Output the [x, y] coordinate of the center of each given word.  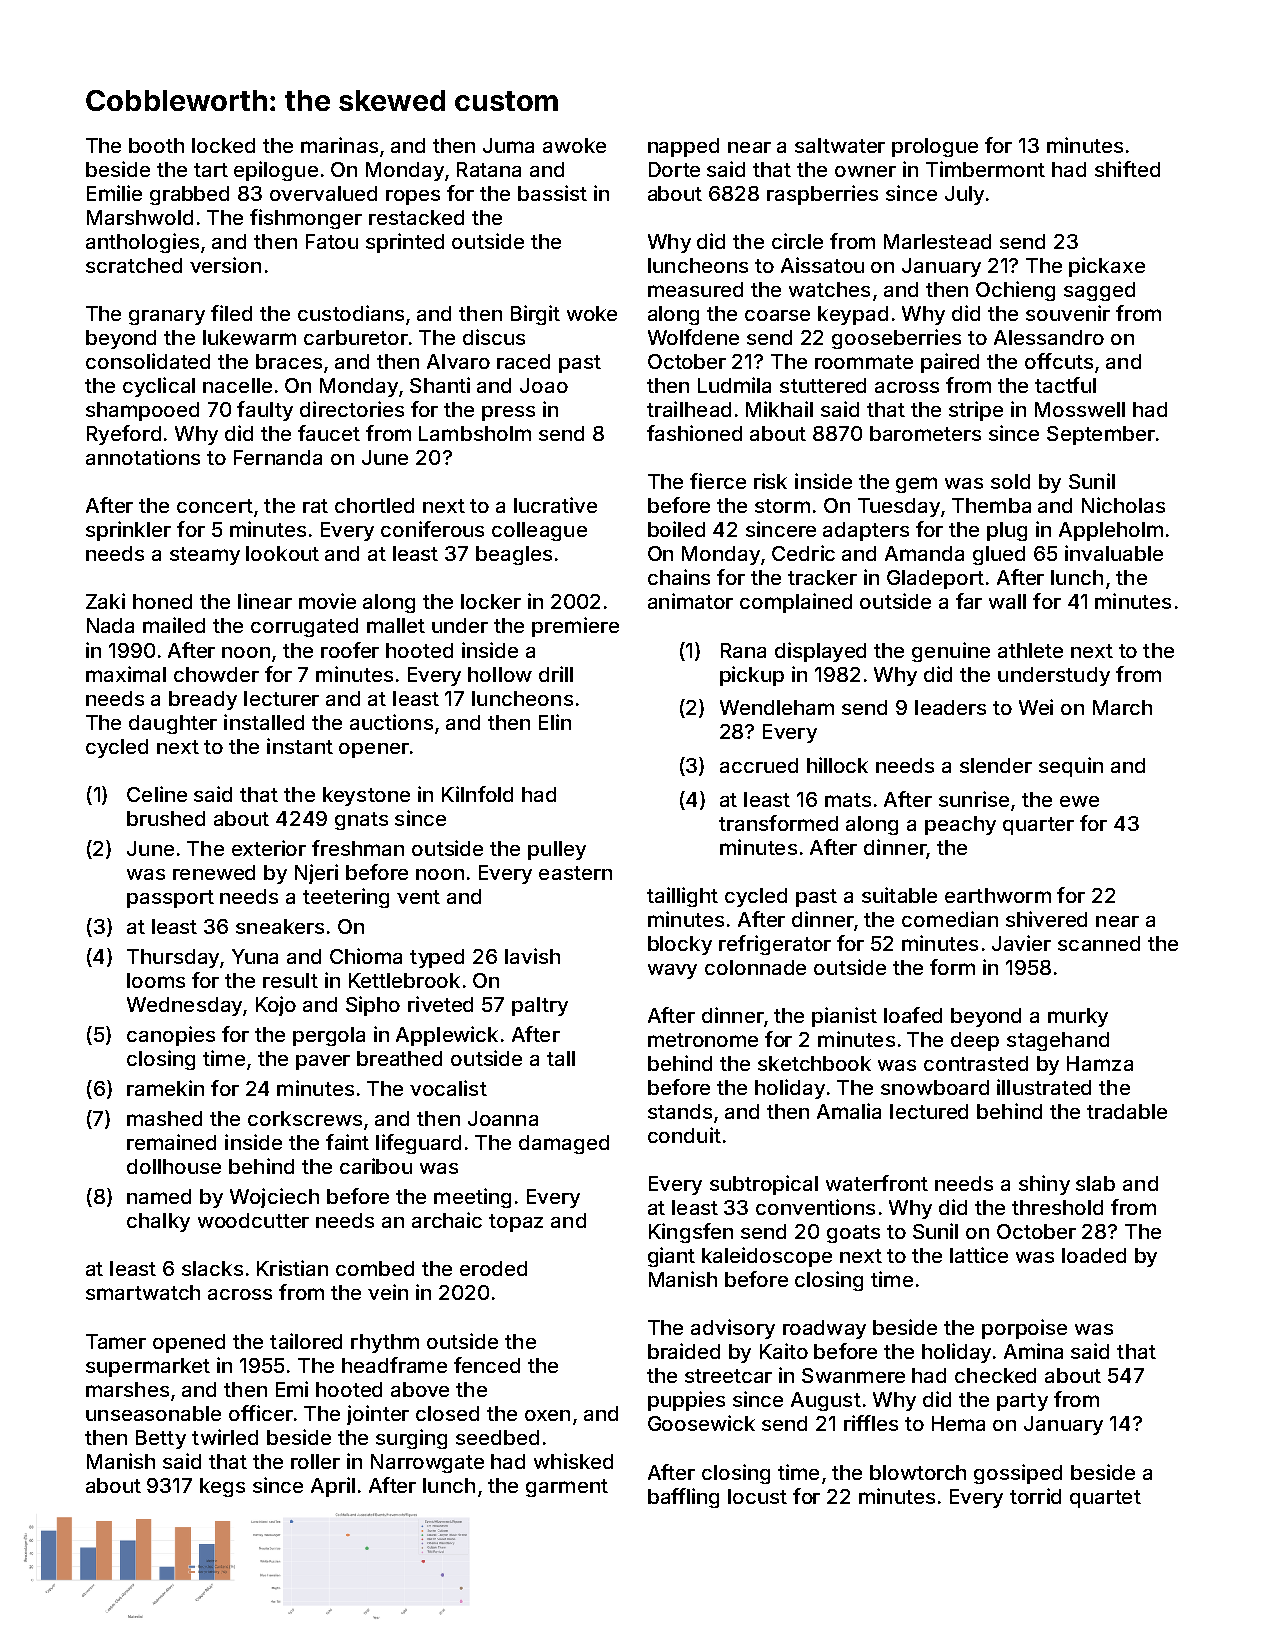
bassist [552, 193]
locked [223, 145]
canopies [171, 1036]
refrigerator [775, 945]
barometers [925, 433]
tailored [306, 1341]
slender [996, 765]
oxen [547, 1415]
